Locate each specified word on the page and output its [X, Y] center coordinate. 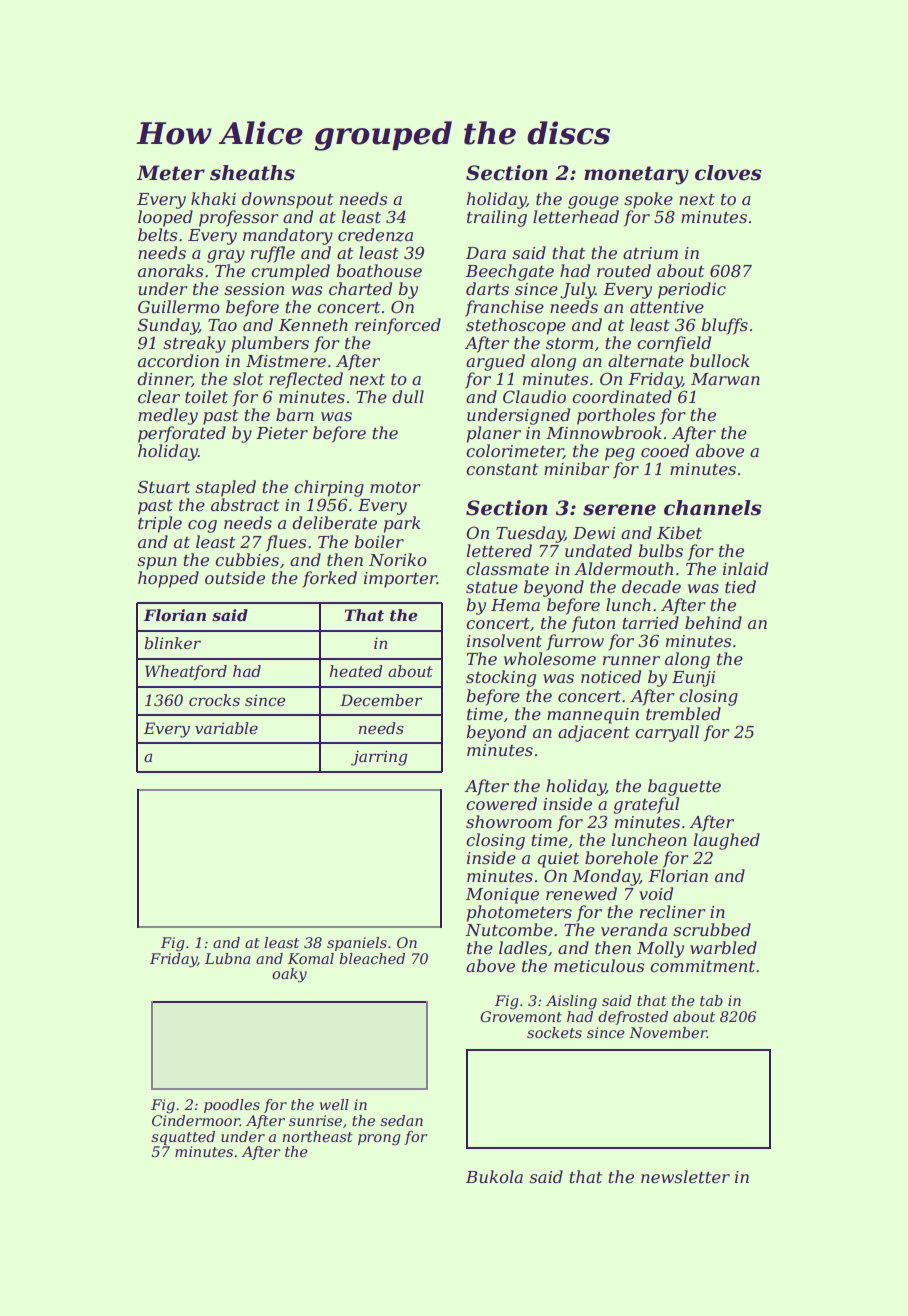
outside [235, 577]
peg [620, 454]
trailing [497, 218]
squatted [183, 1138]
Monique [502, 896]
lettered [499, 550]
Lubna [228, 958]
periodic [692, 290]
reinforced [398, 326]
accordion [178, 360]
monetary [636, 175]
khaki [213, 198]
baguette [684, 787]
